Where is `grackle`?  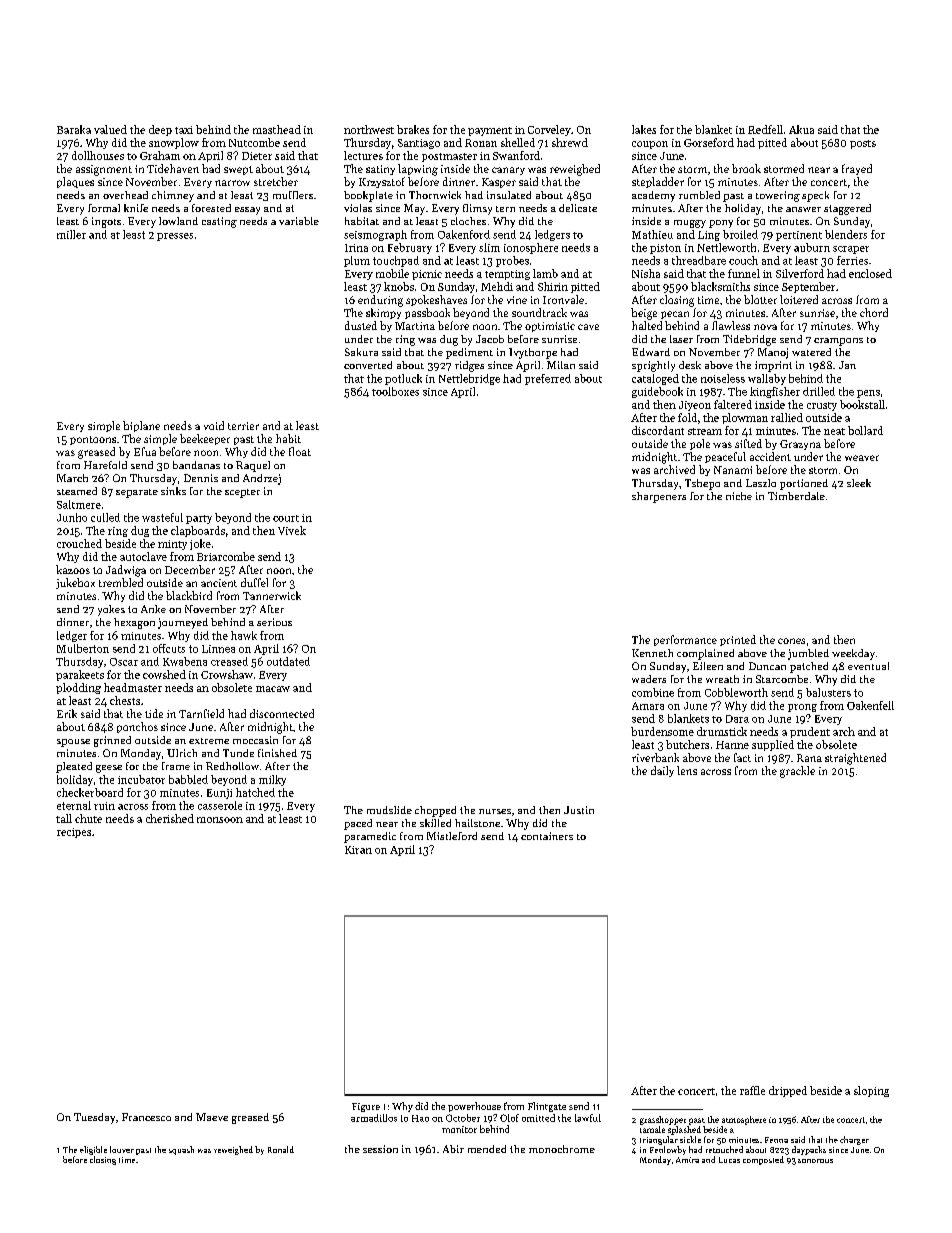
grackle is located at coordinates (797, 772).
